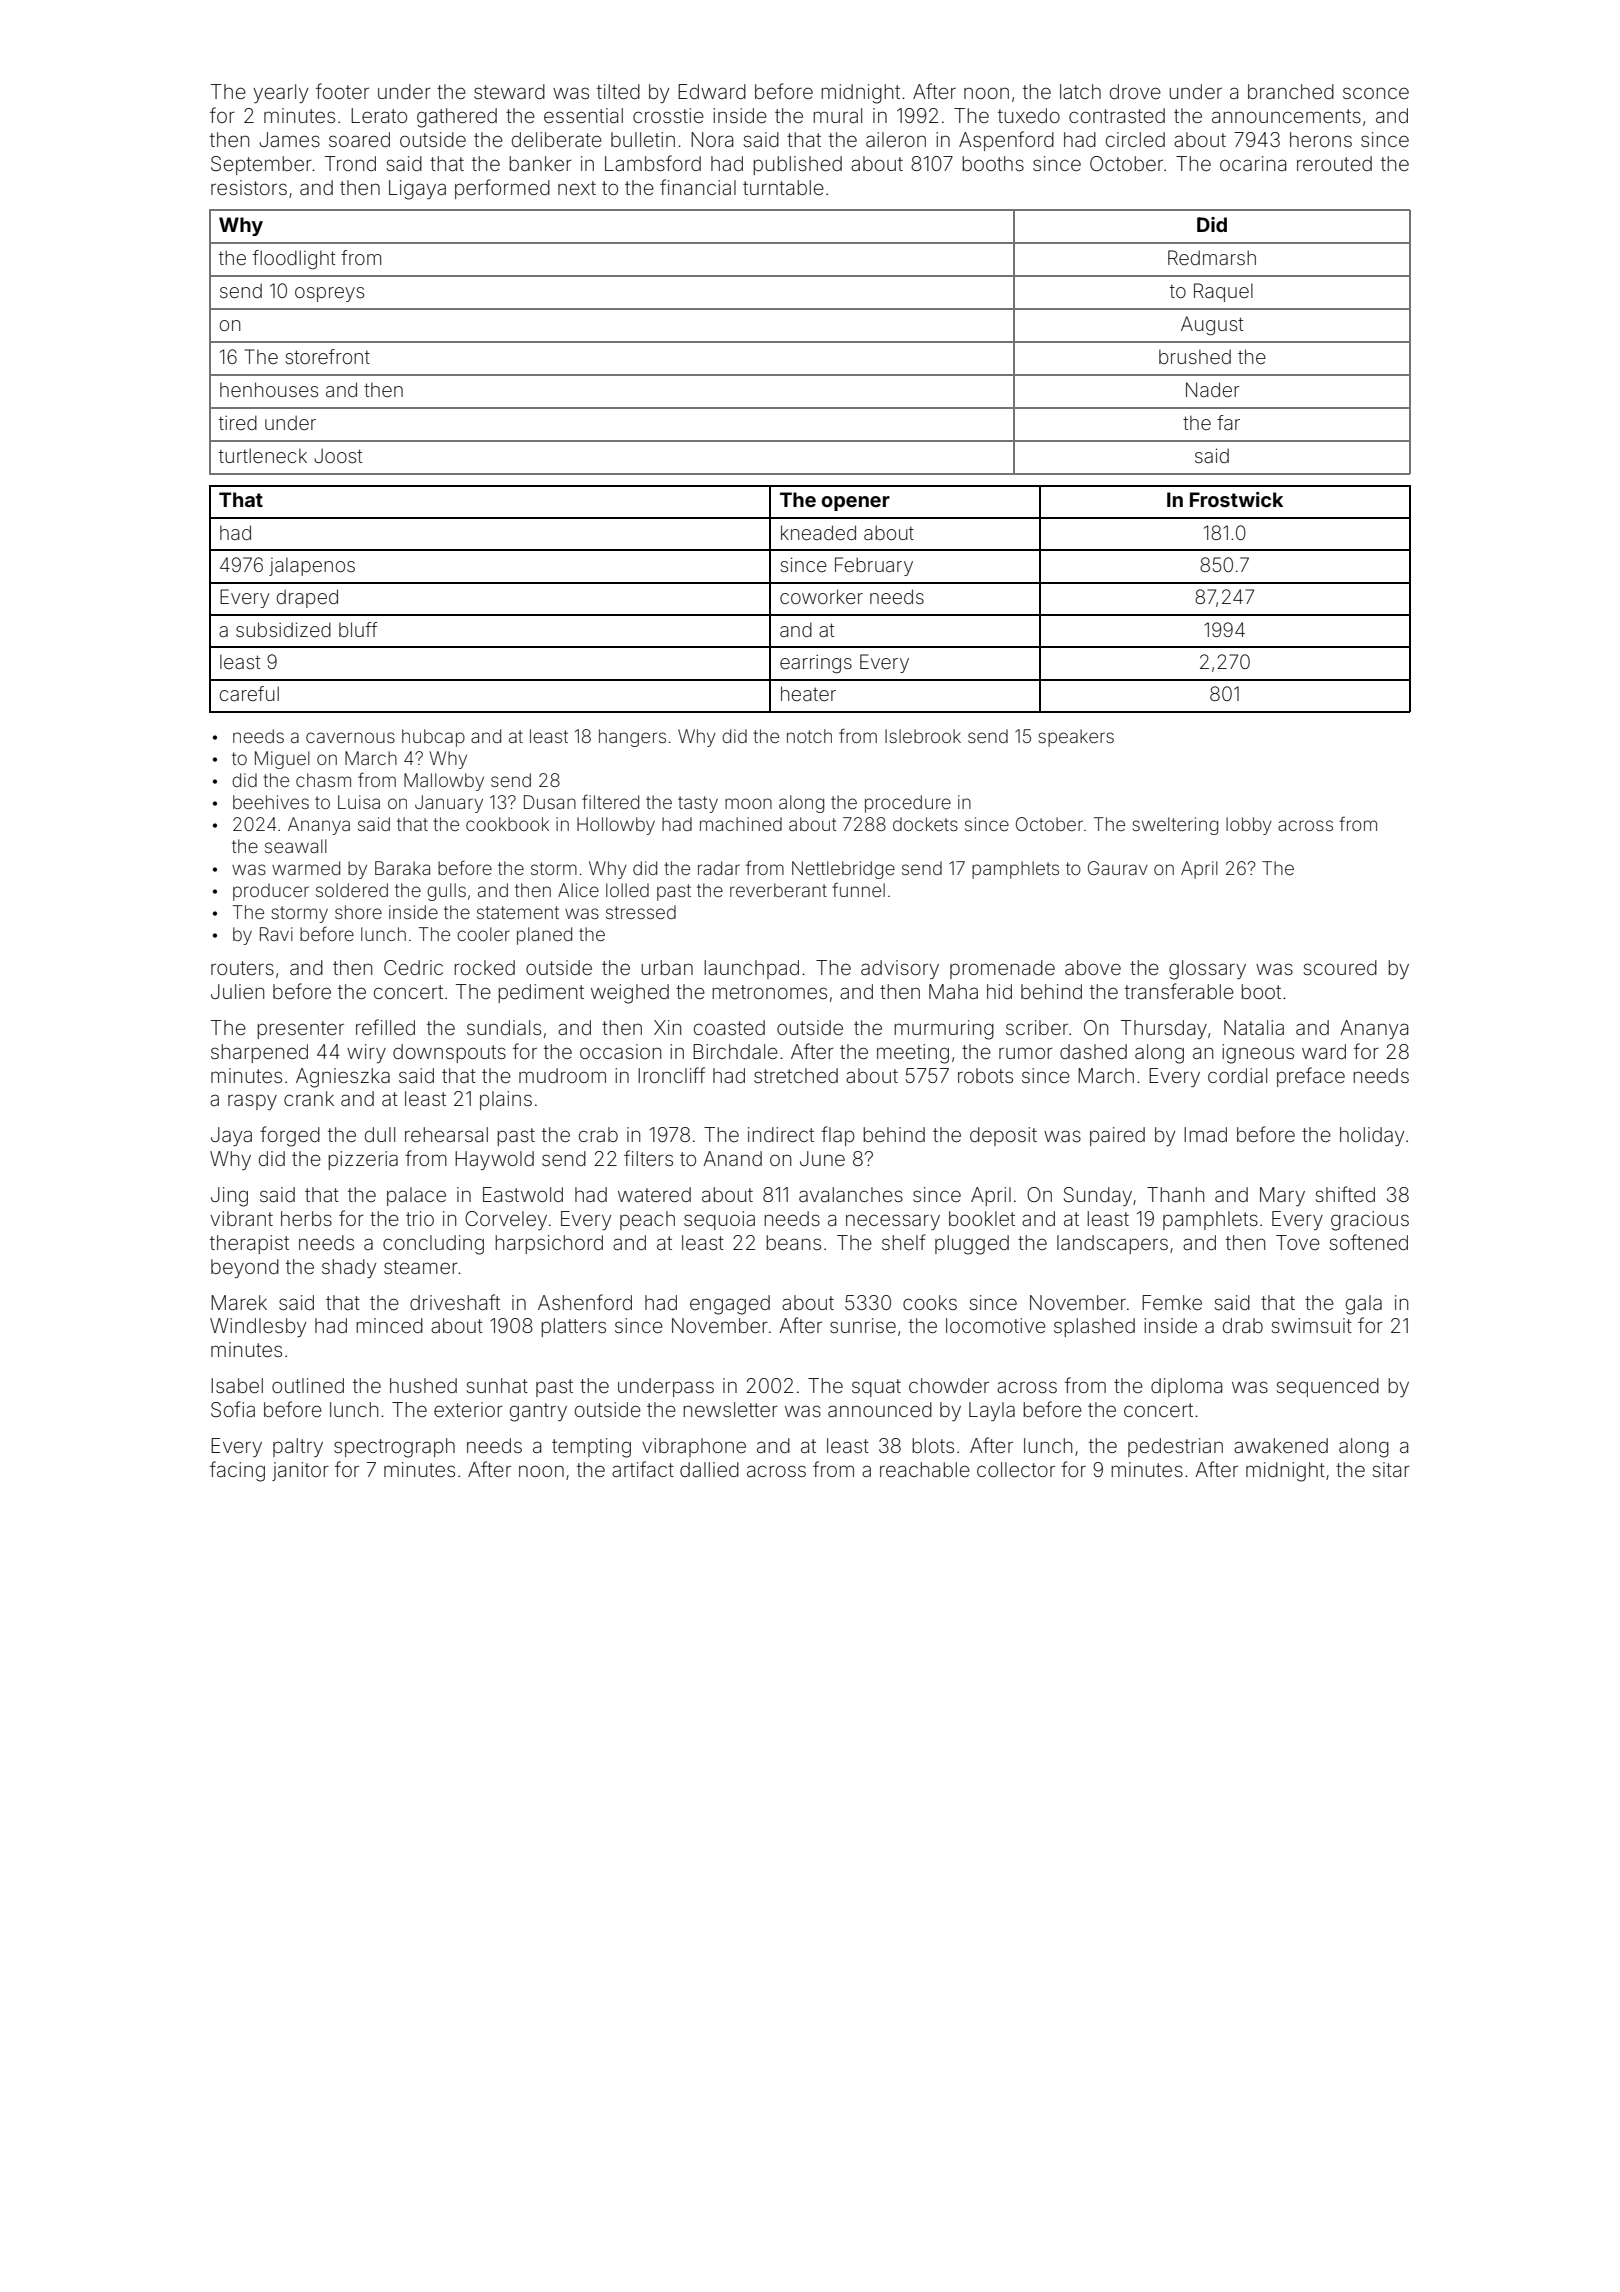 The width and height of the screenshot is (1620, 2292). I want to click on scoured, so click(1340, 967).
